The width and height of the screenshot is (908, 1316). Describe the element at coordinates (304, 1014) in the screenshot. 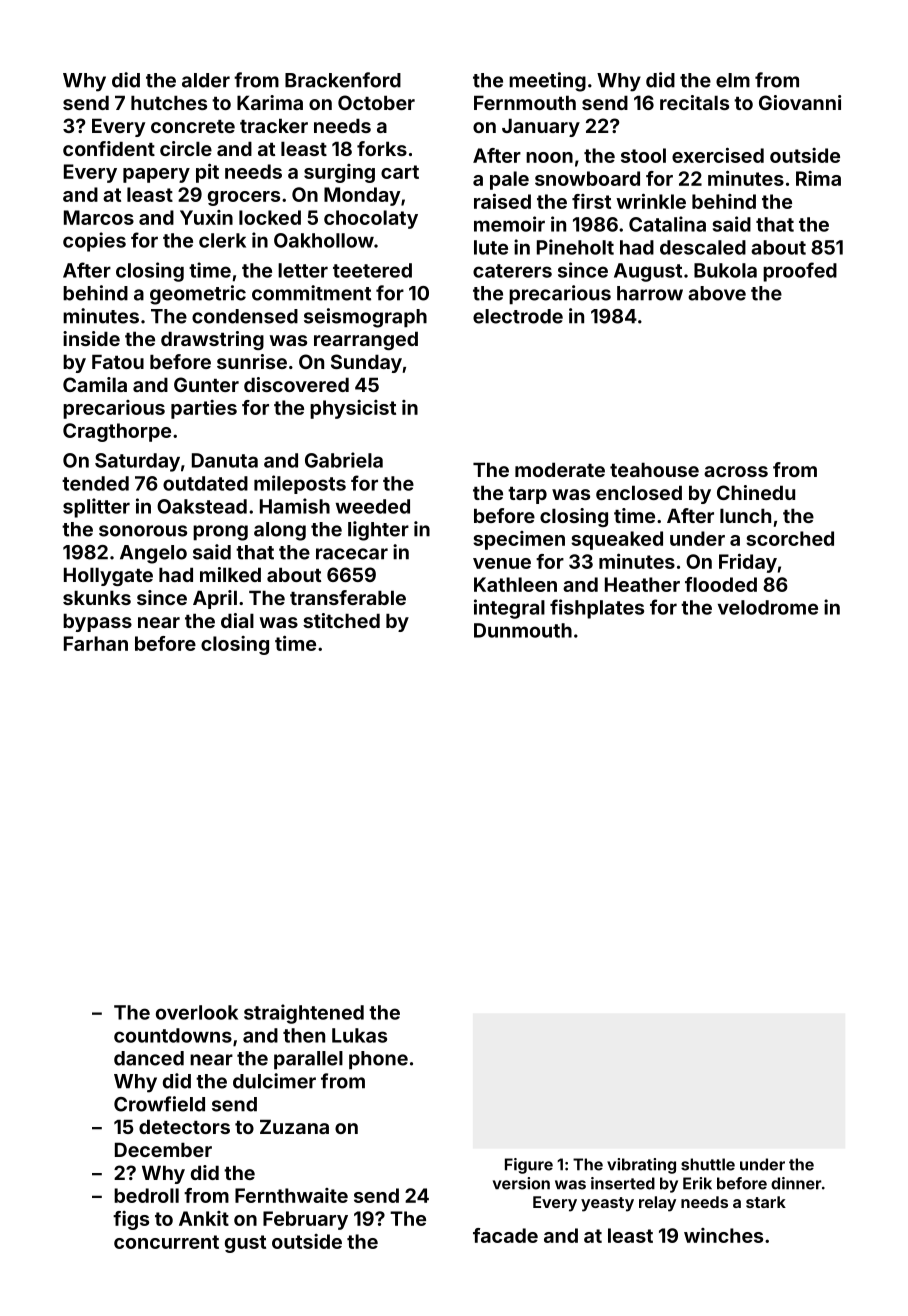

I see `straightened` at that location.
